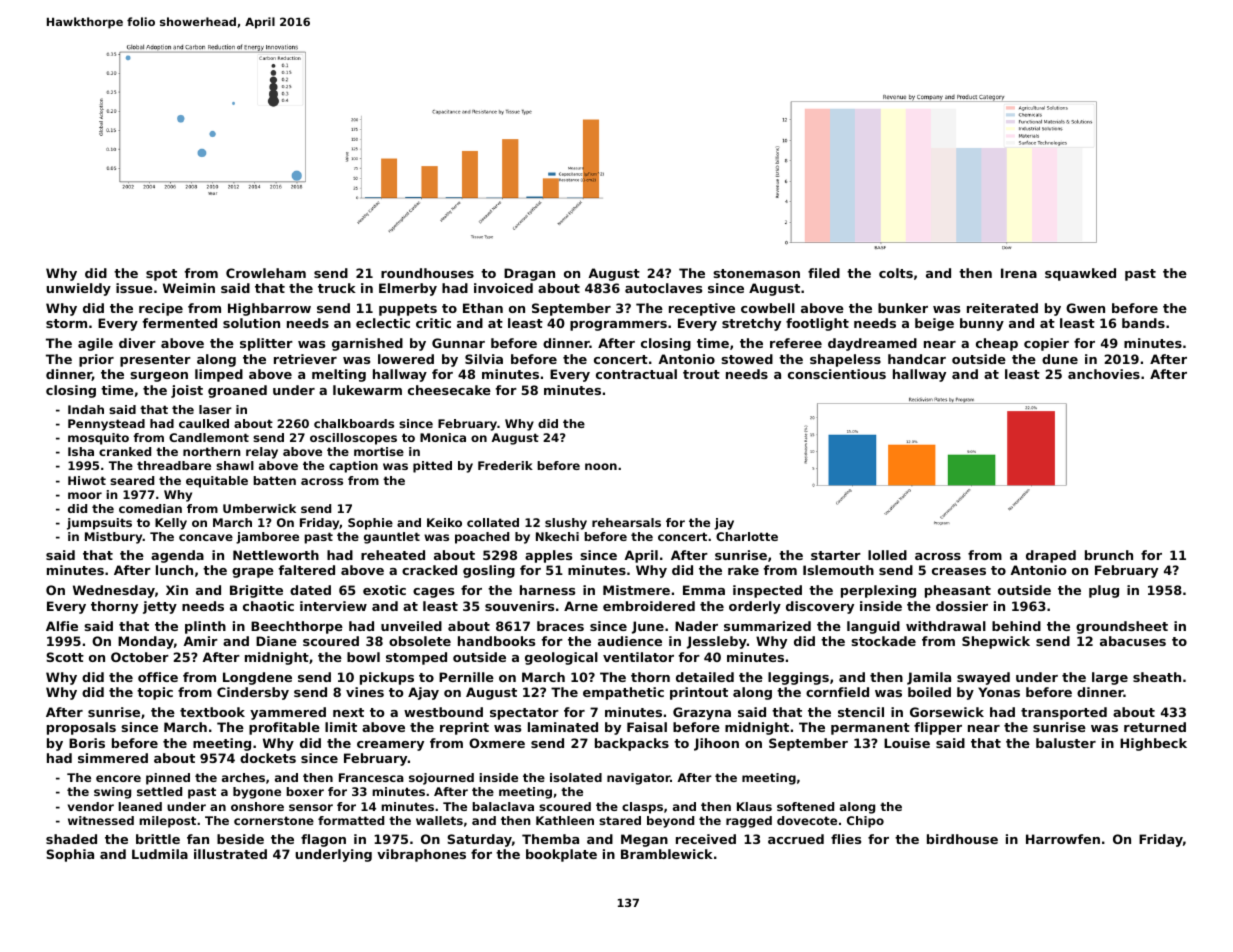  What do you see at coordinates (269, 309) in the image?
I see `Highbarrow` at bounding box center [269, 309].
